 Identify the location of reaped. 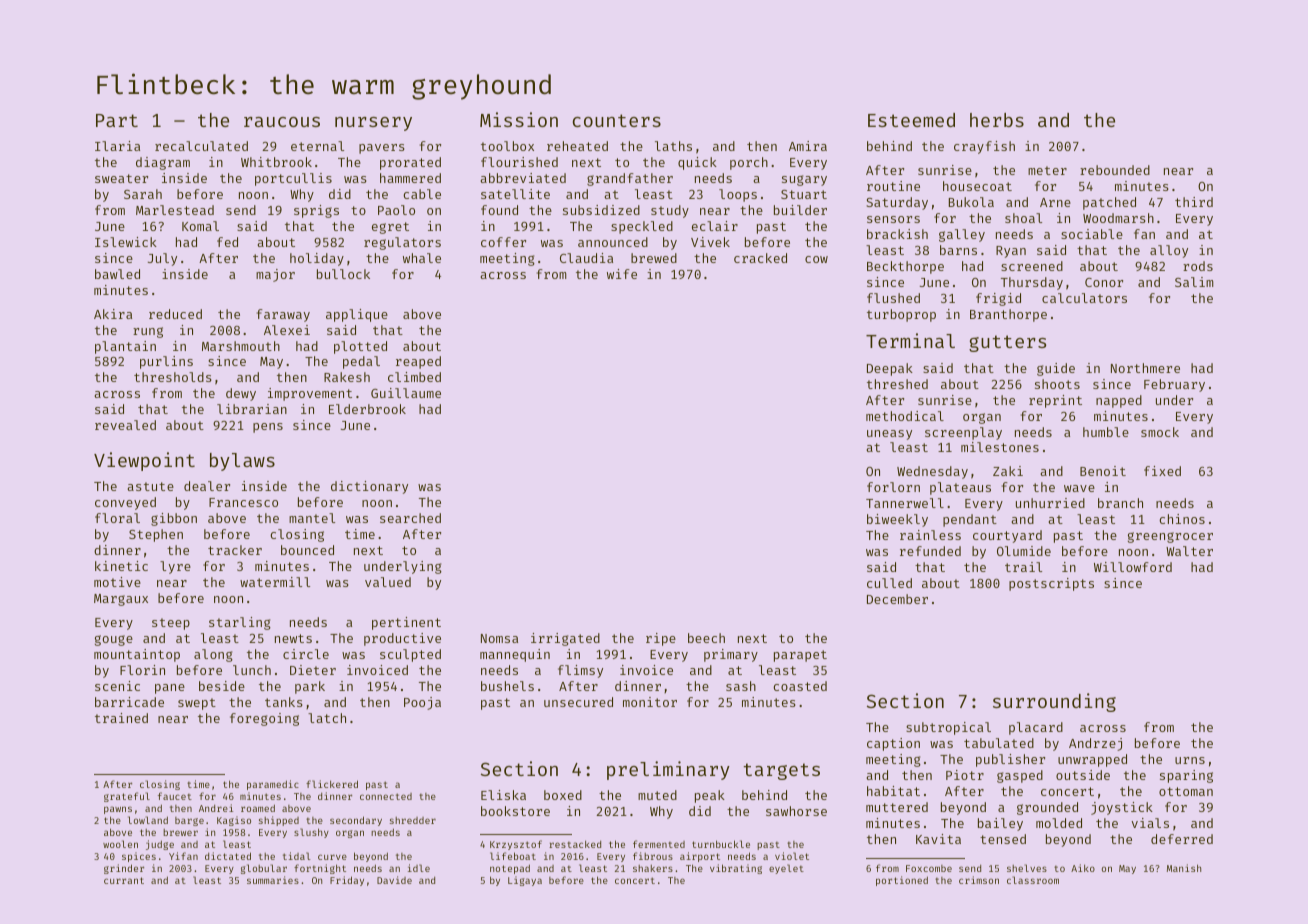
(418, 362).
